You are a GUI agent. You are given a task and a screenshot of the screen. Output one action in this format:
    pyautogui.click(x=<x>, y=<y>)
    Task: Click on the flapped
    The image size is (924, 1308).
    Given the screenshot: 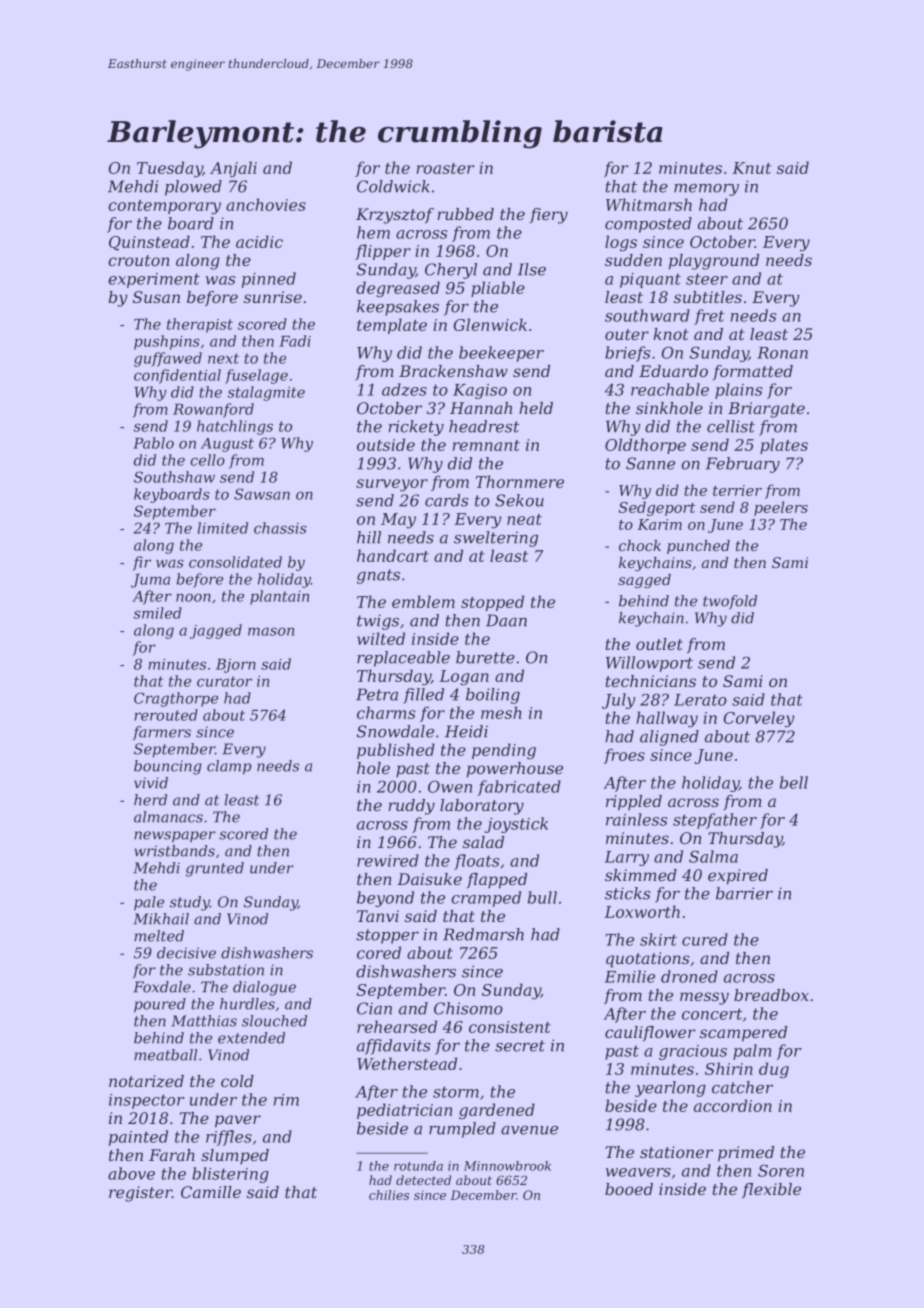 What is the action you would take?
    pyautogui.click(x=497, y=881)
